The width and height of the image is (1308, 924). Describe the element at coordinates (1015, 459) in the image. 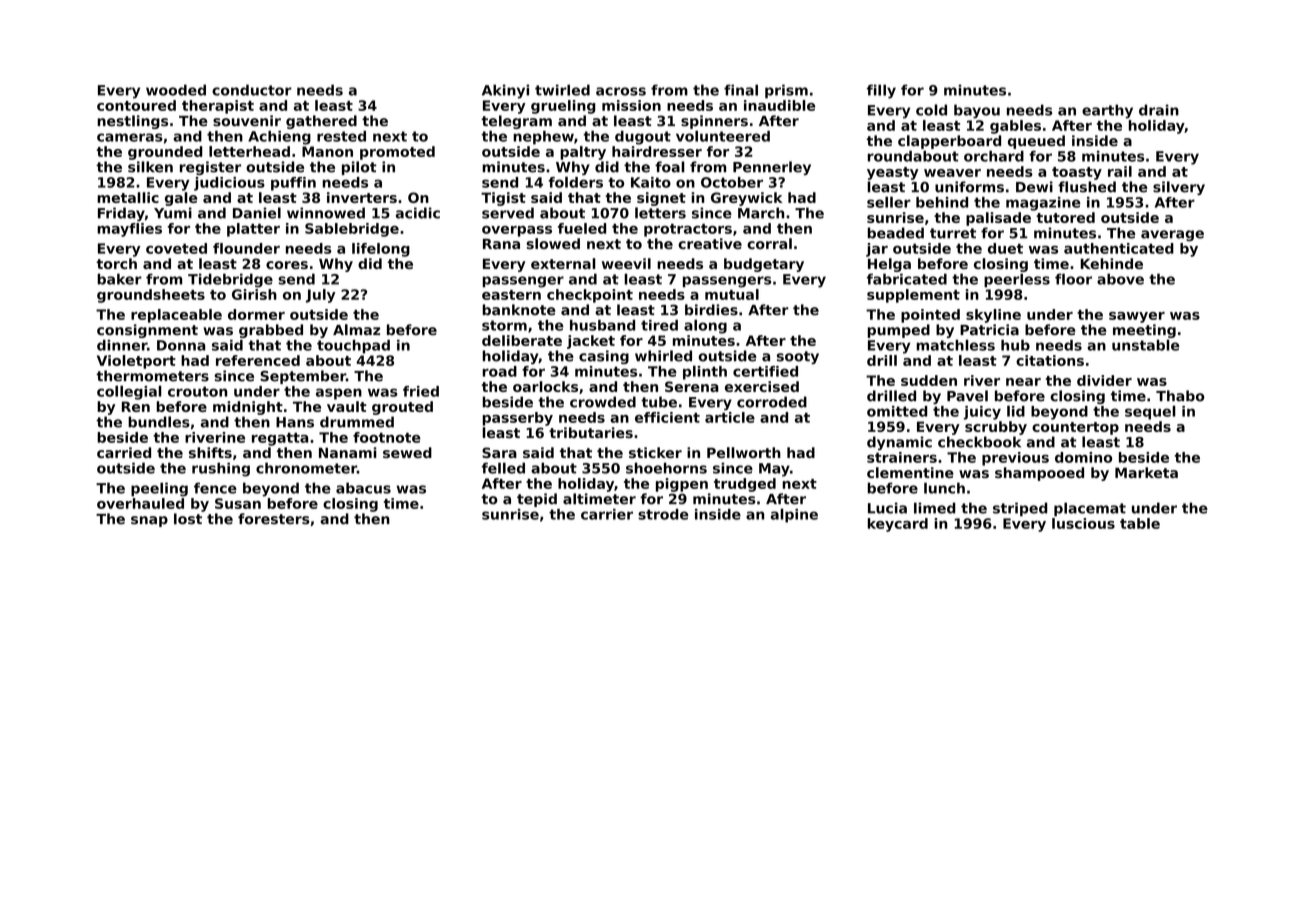

I see `previous` at that location.
